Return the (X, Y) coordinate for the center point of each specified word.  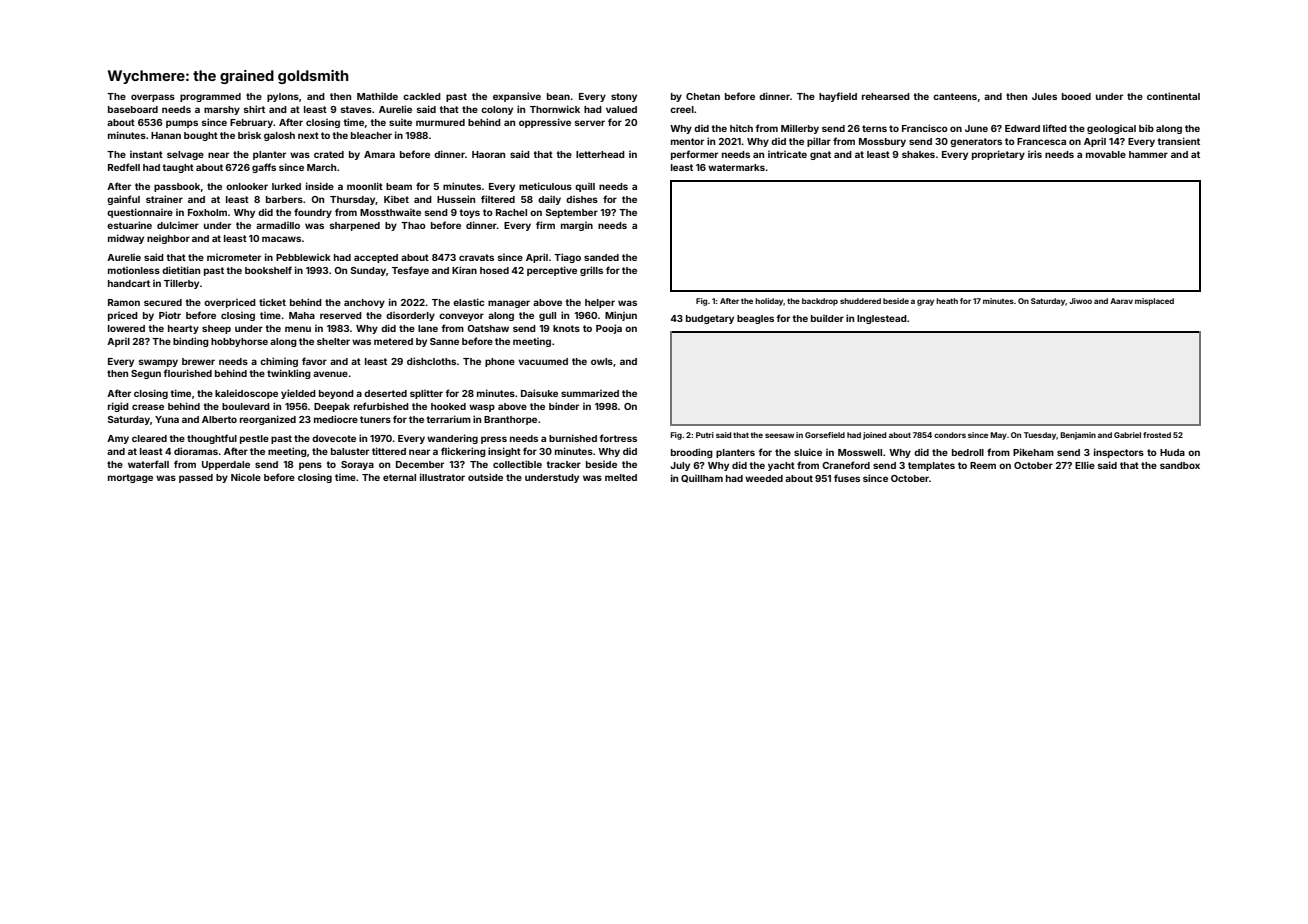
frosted (1157, 435)
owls (602, 361)
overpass (153, 98)
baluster (350, 451)
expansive (517, 97)
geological (1111, 129)
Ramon (124, 302)
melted (621, 477)
